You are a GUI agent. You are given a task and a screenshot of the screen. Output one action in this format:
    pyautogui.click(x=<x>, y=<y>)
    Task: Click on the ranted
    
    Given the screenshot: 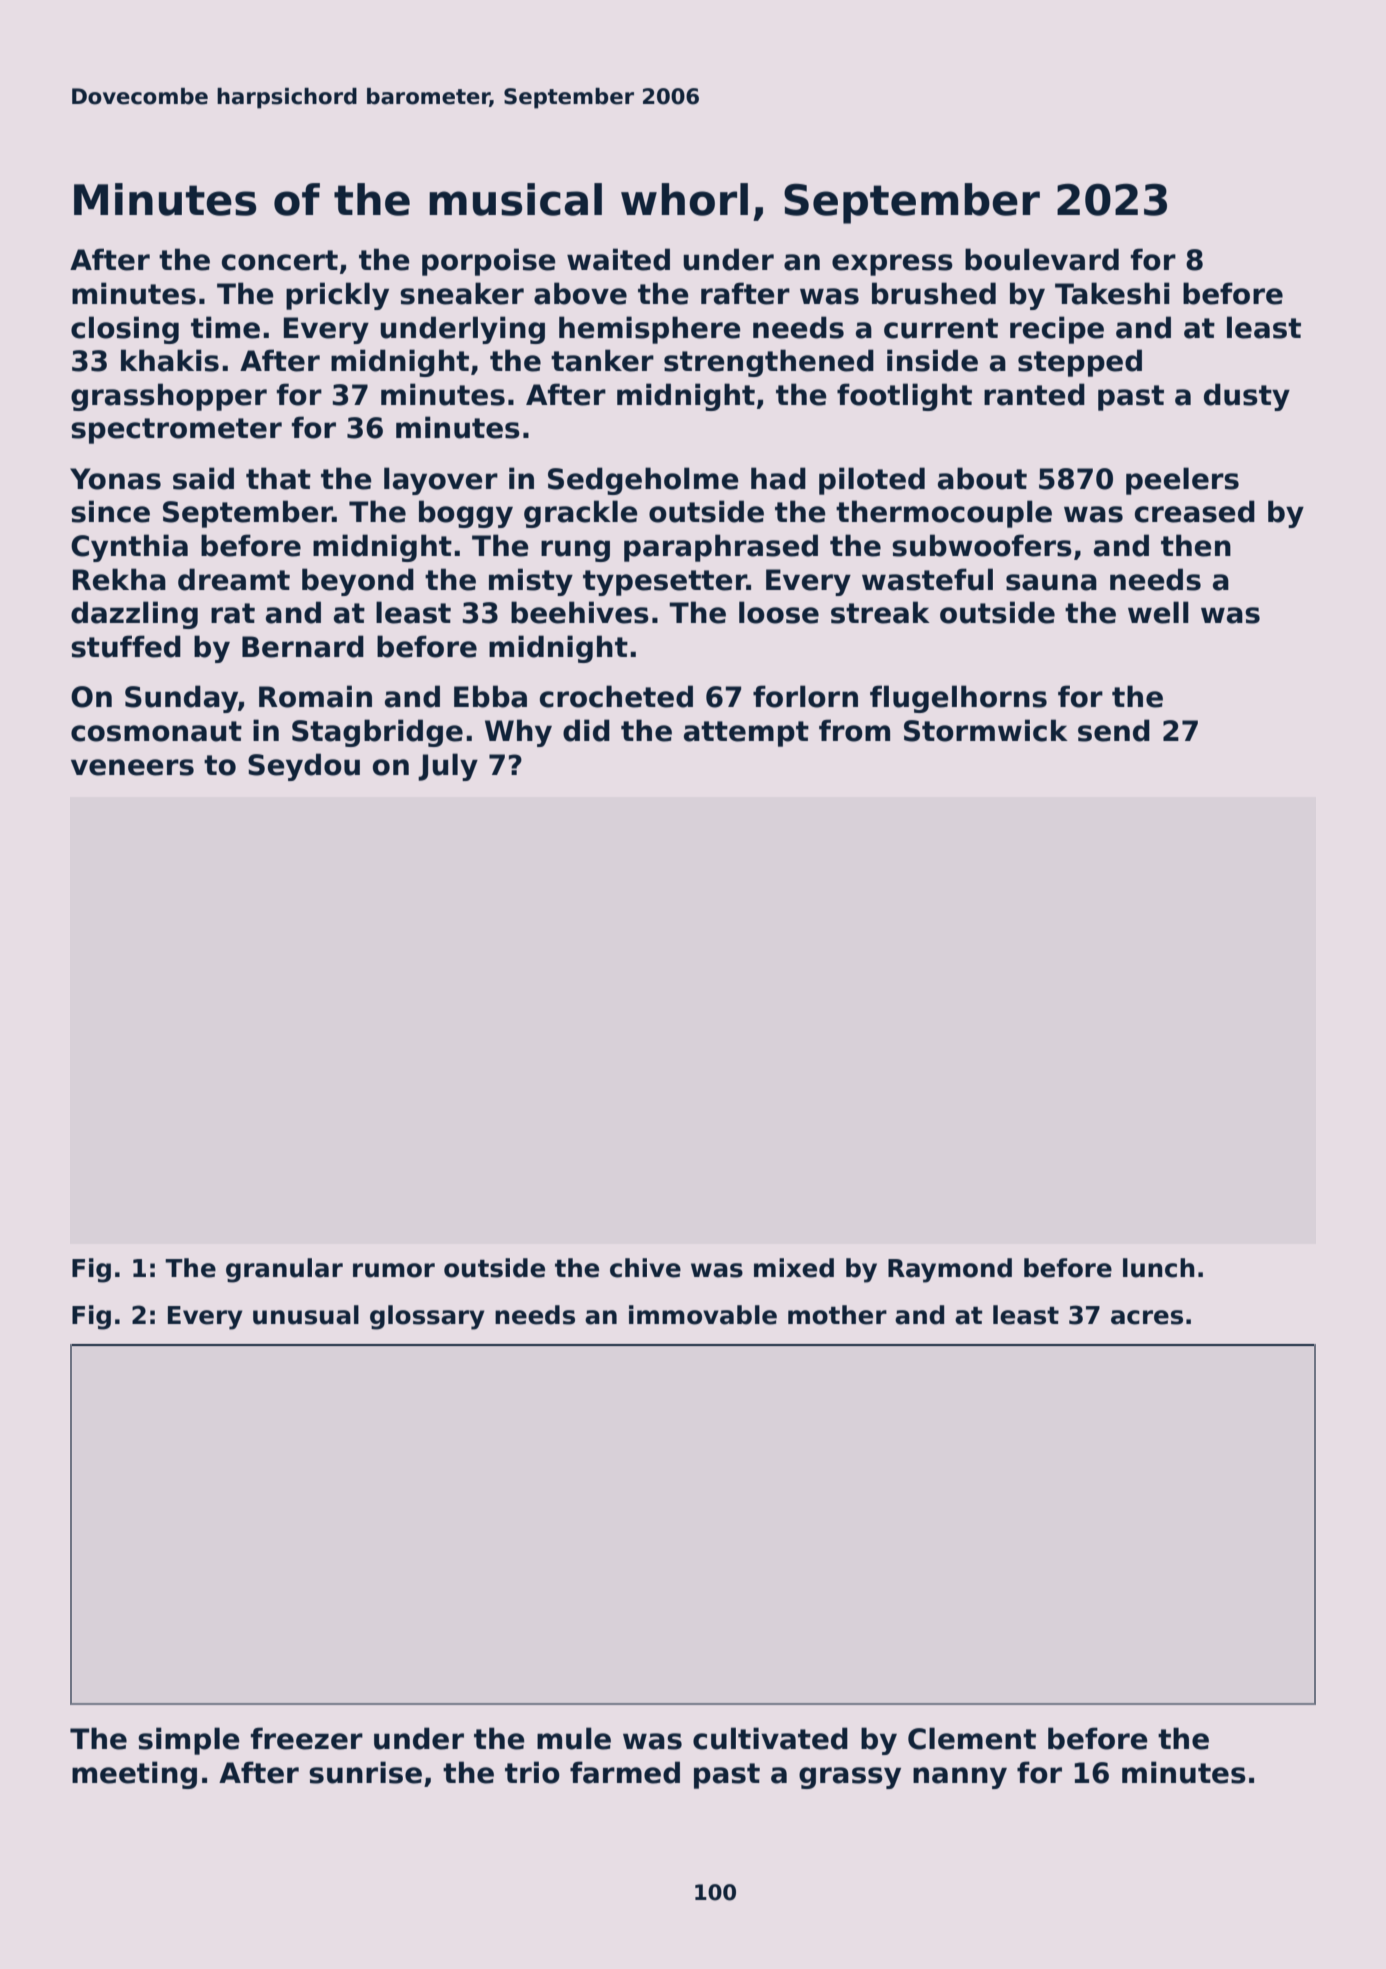 What is the action you would take?
    pyautogui.click(x=1034, y=394)
